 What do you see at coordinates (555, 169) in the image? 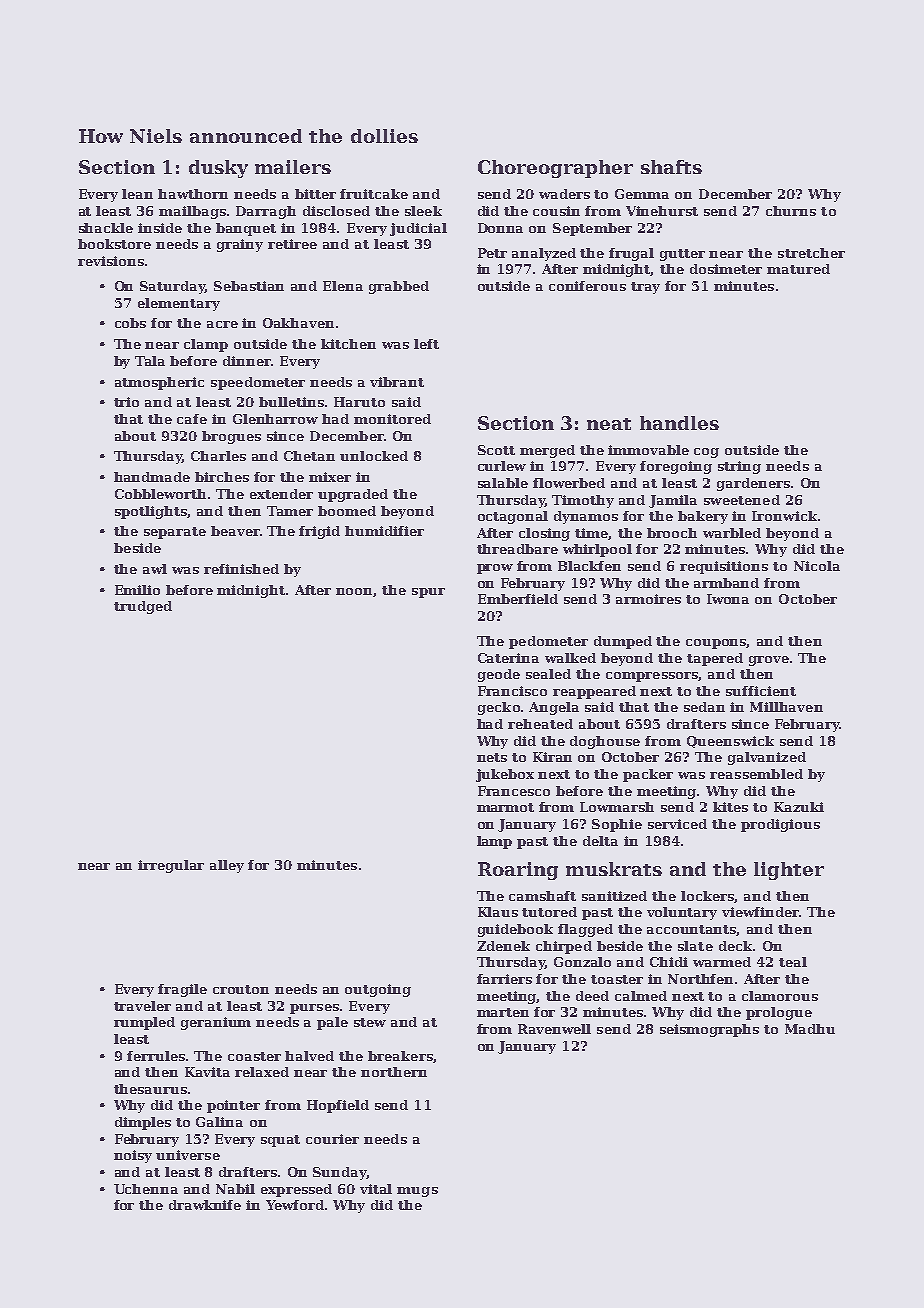
I see `Choreographer` at bounding box center [555, 169].
